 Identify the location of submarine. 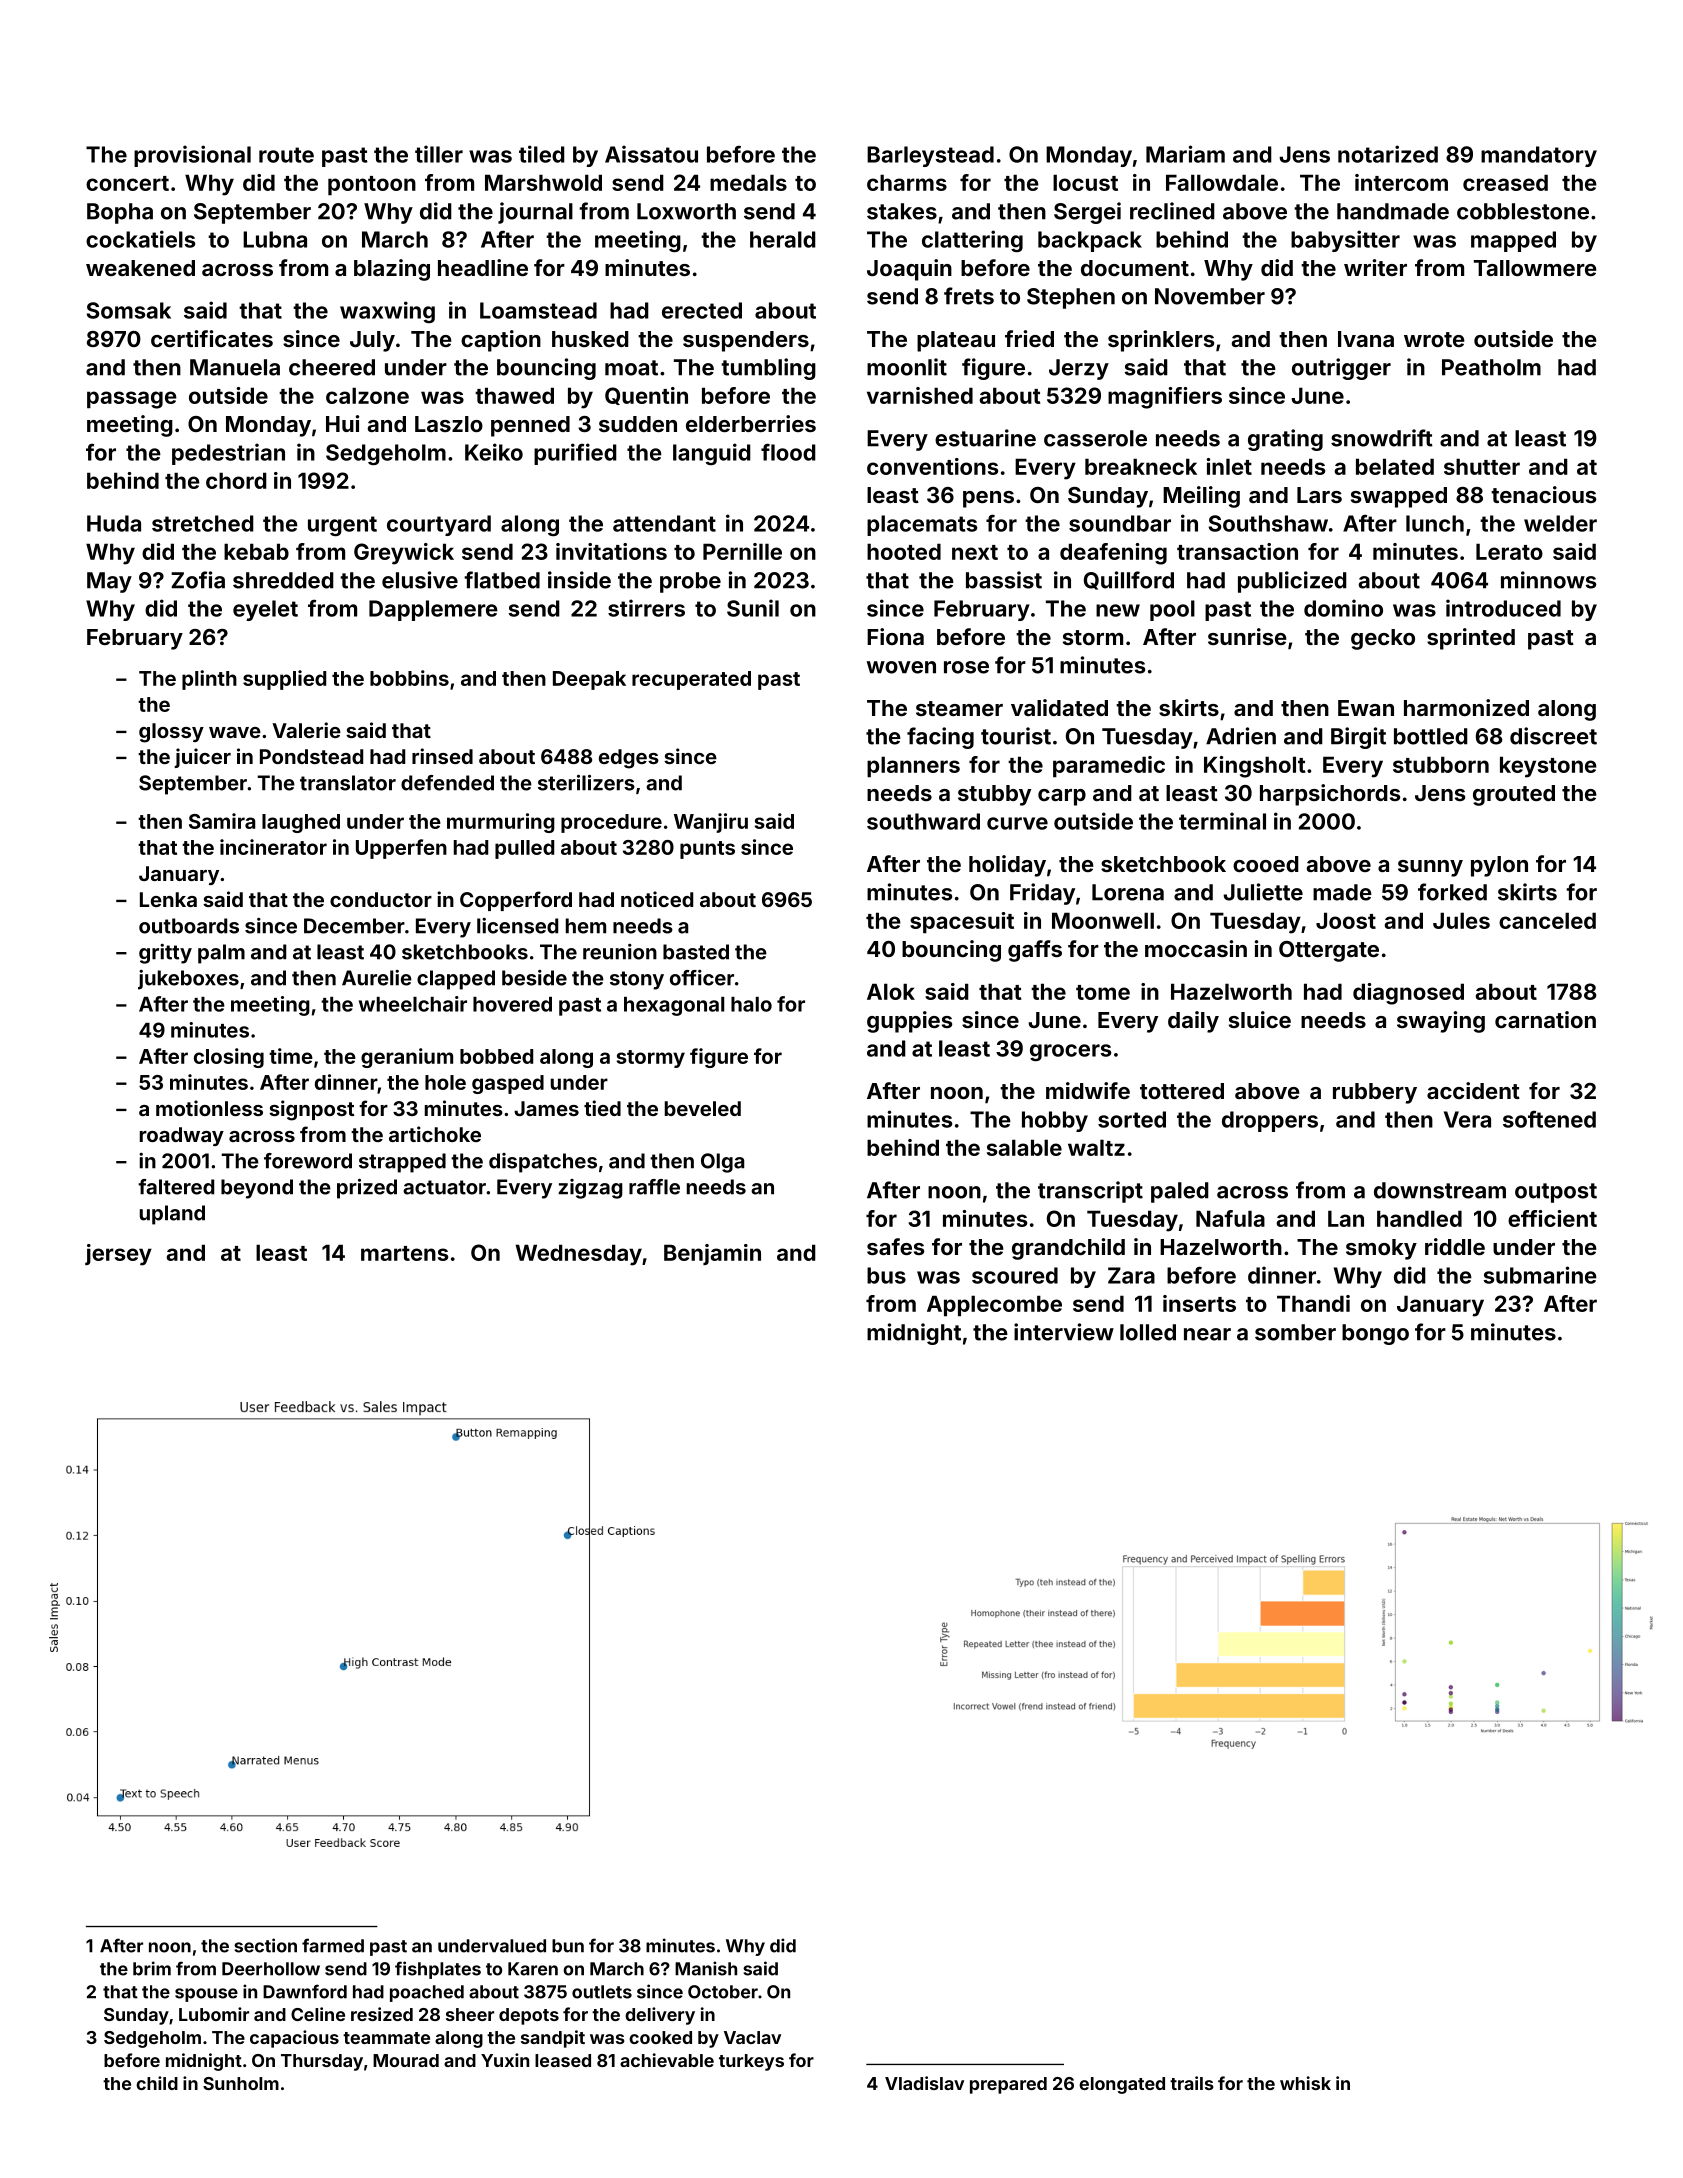
(1540, 1275).
